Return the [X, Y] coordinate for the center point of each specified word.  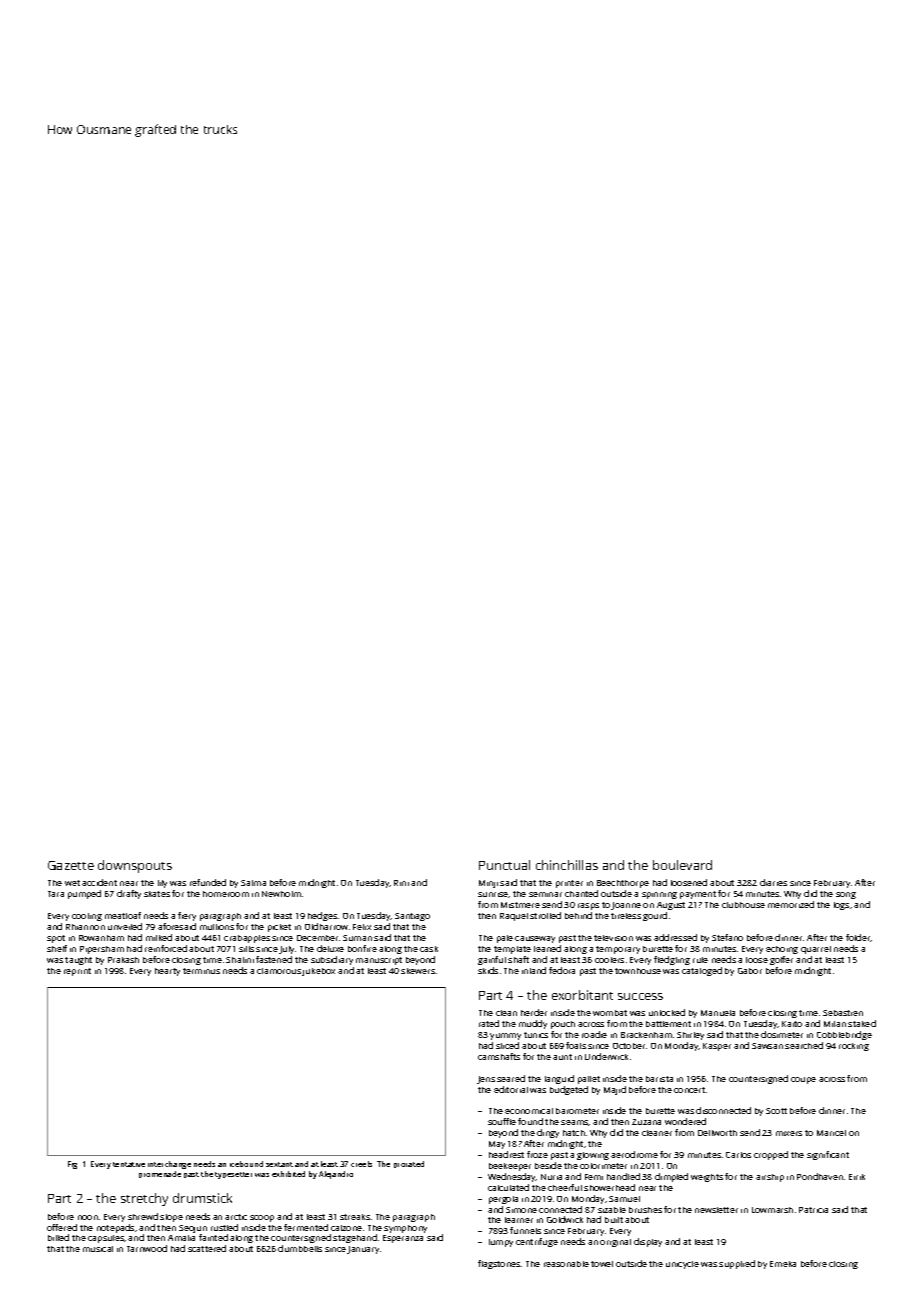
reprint [77, 972]
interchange [169, 1165]
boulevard [682, 865]
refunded [208, 882]
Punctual [504, 865]
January [363, 1250]
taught [78, 961]
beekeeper [510, 1167]
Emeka [783, 1264]
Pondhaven [820, 1176]
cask [429, 949]
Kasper [717, 1047]
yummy [505, 1036]
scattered [207, 1248]
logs [841, 906]
